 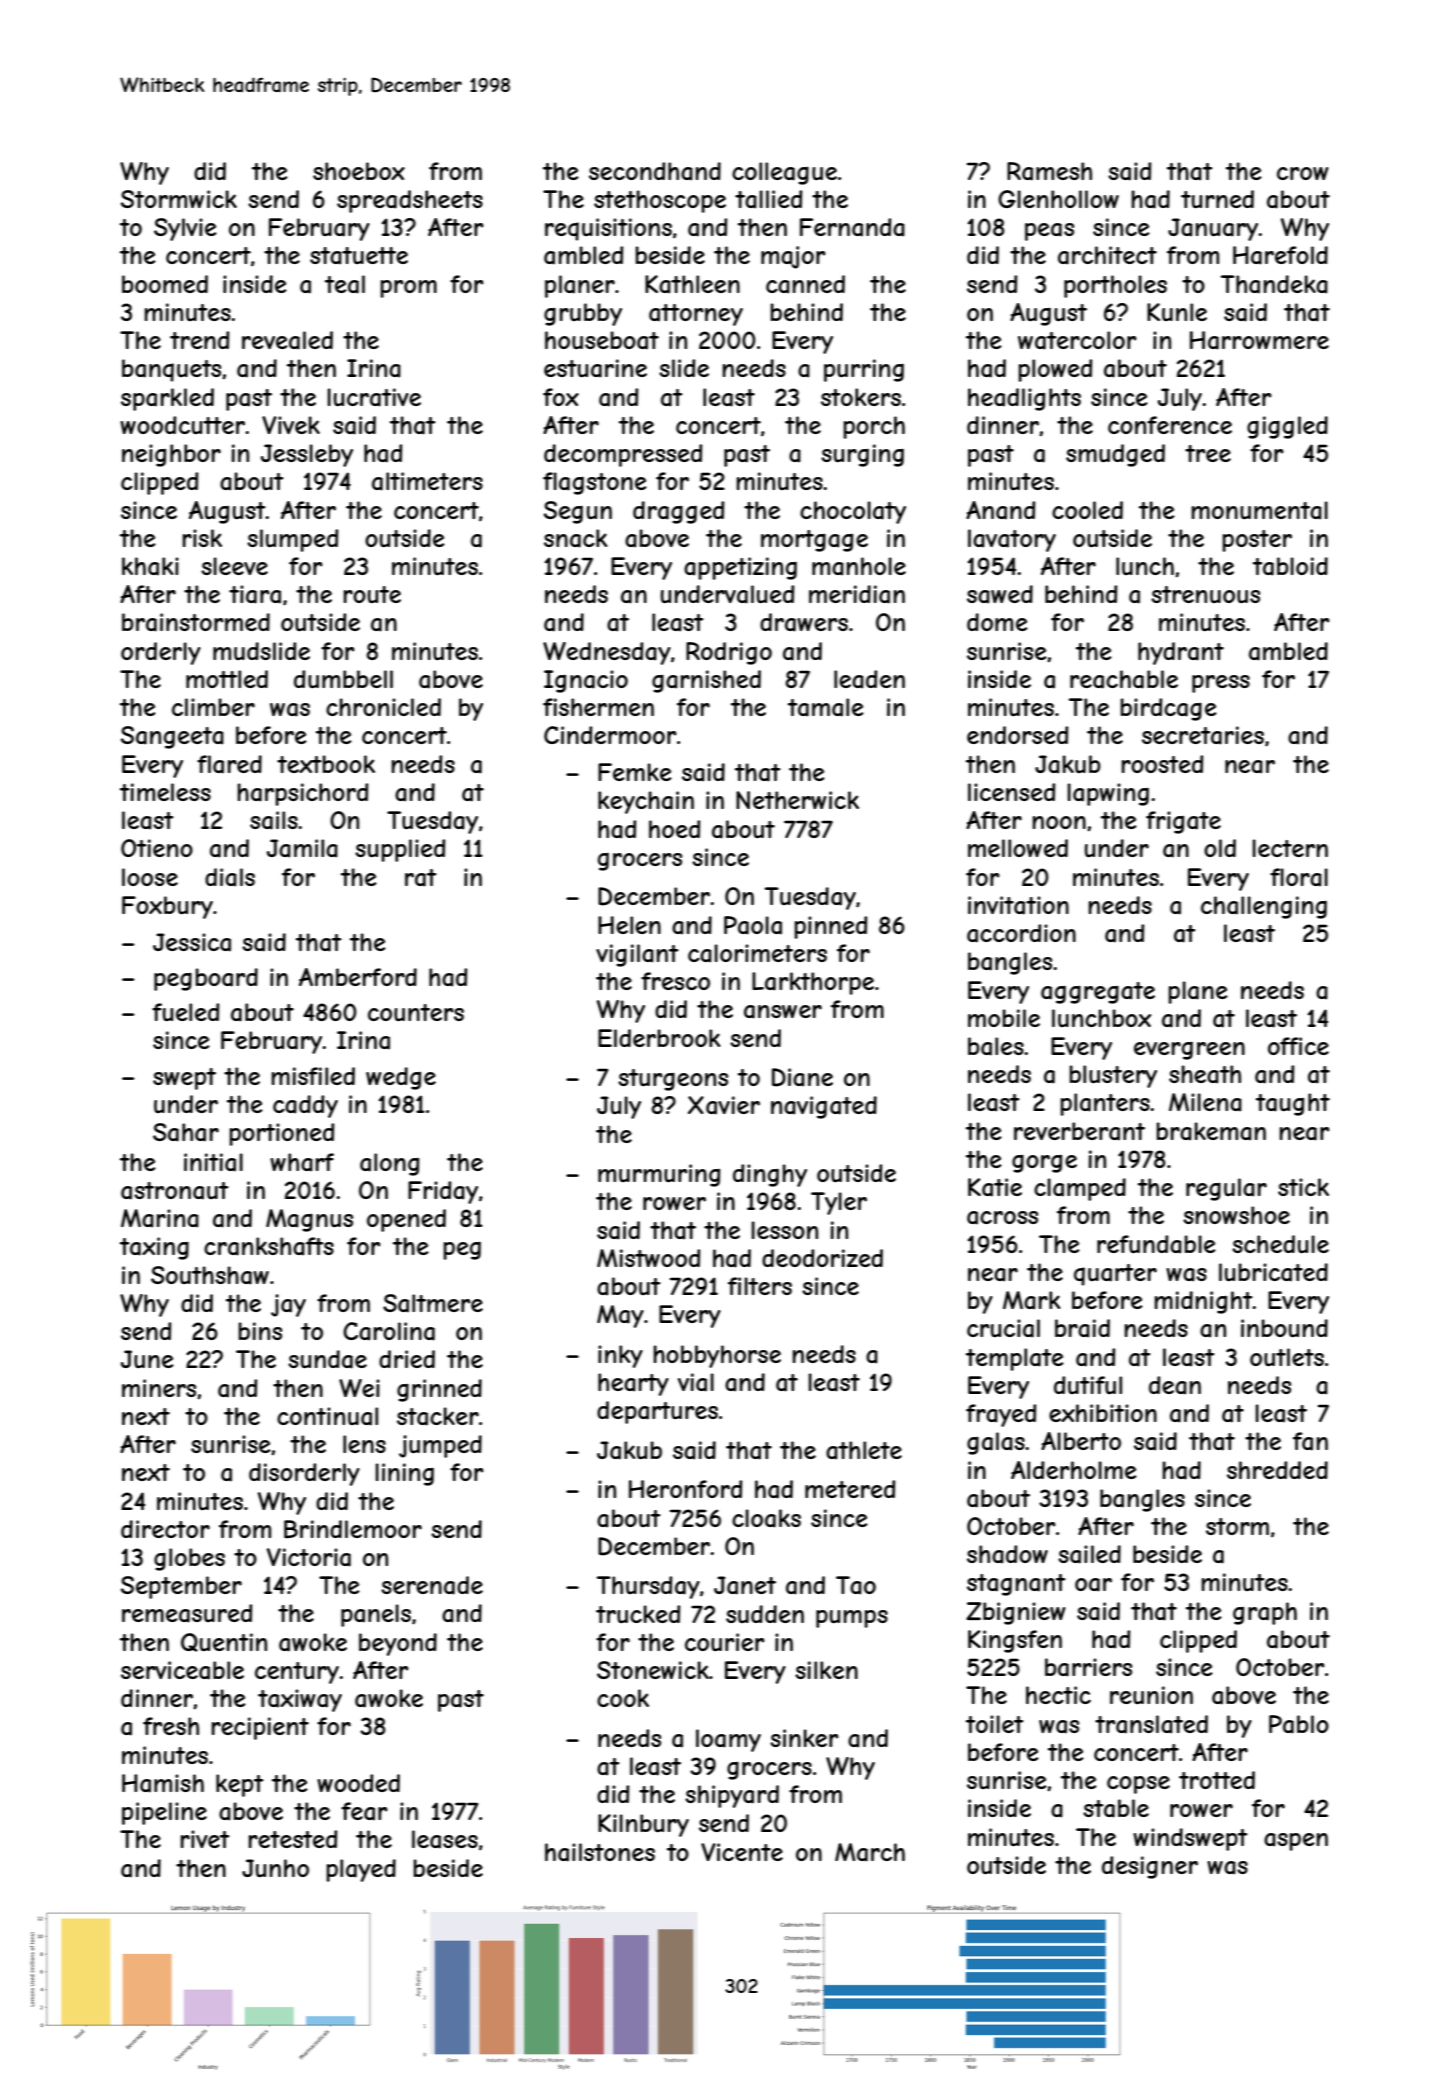 I want to click on panels, so click(x=376, y=1615).
